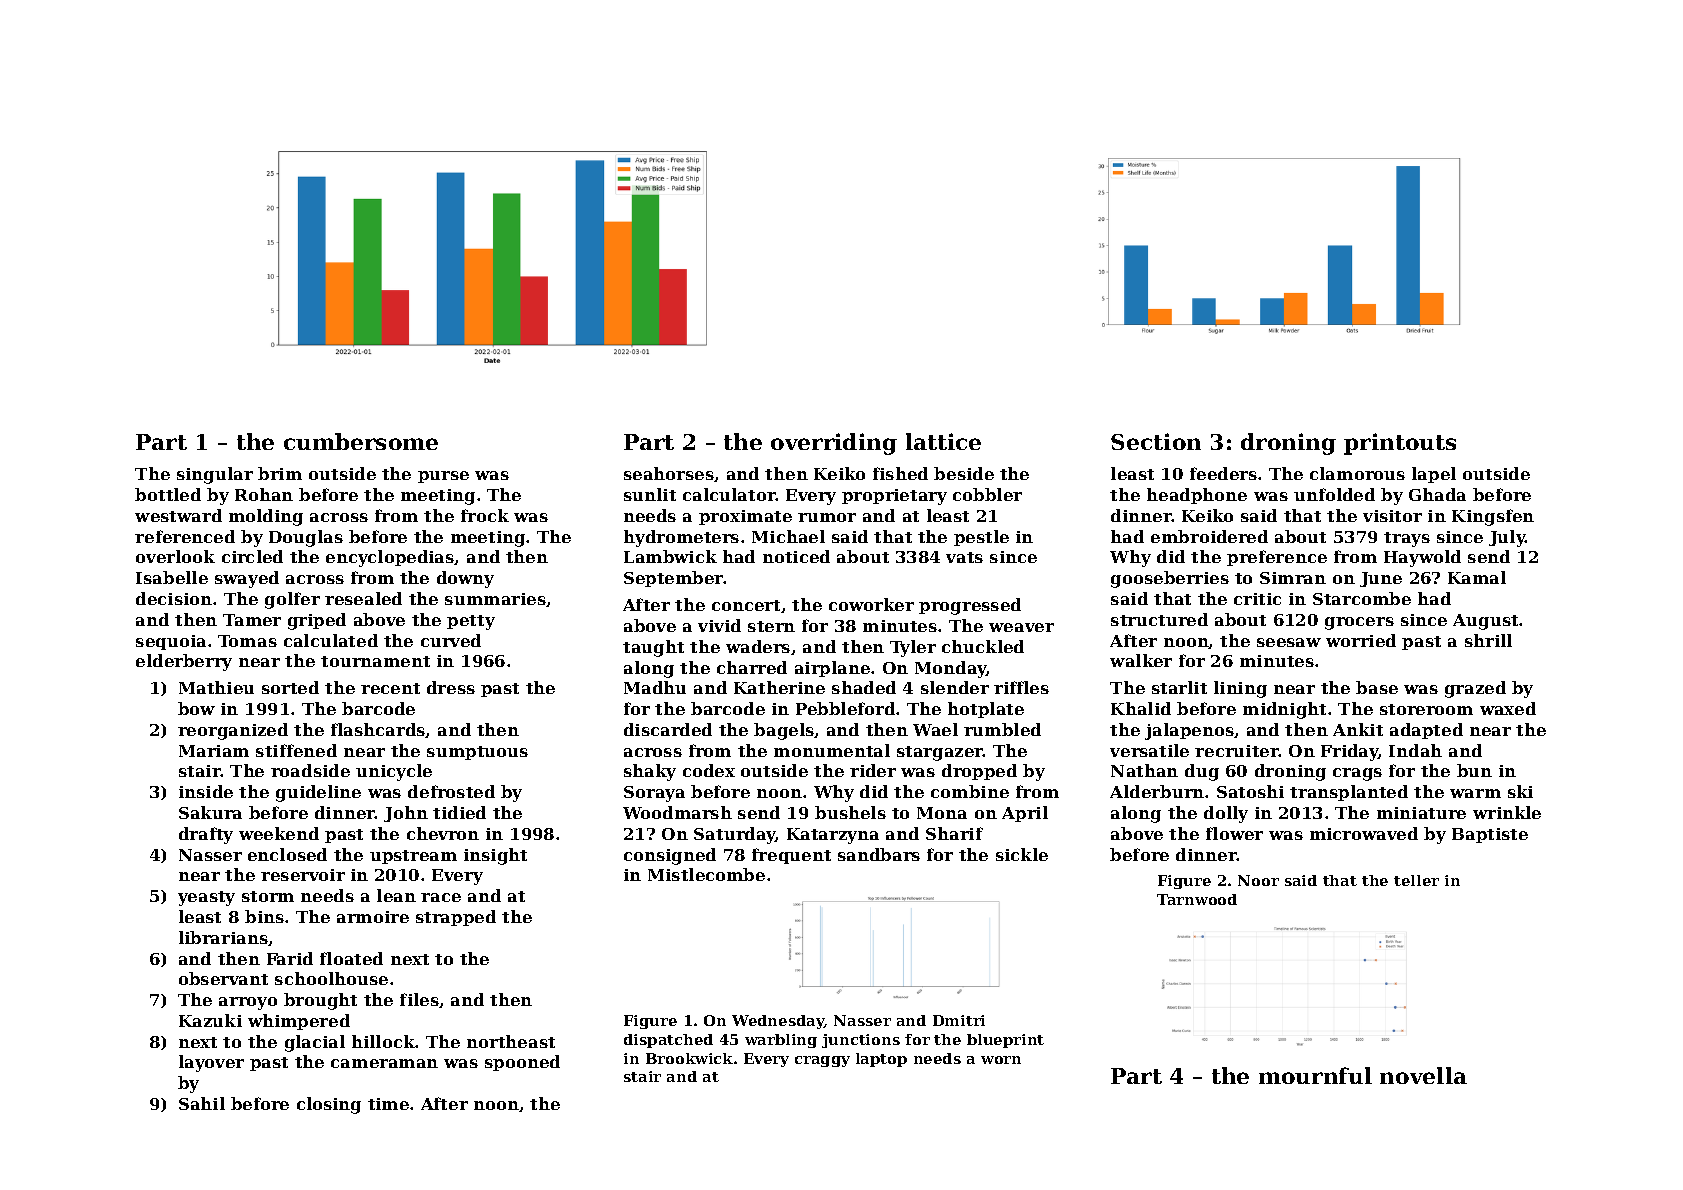  Describe the element at coordinates (373, 917) in the document. I see `armoire` at that location.
